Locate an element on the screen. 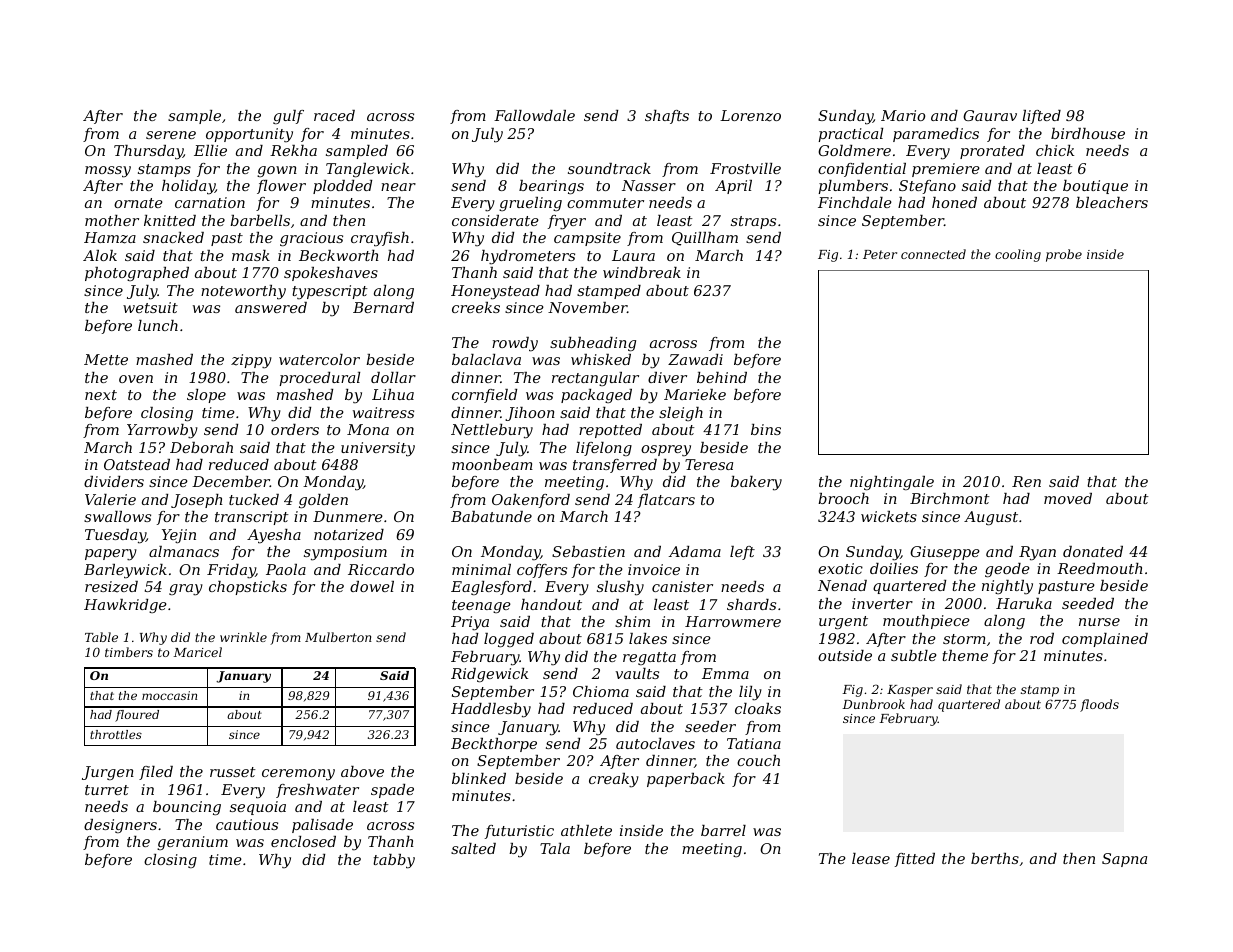  Zawadi is located at coordinates (695, 359).
